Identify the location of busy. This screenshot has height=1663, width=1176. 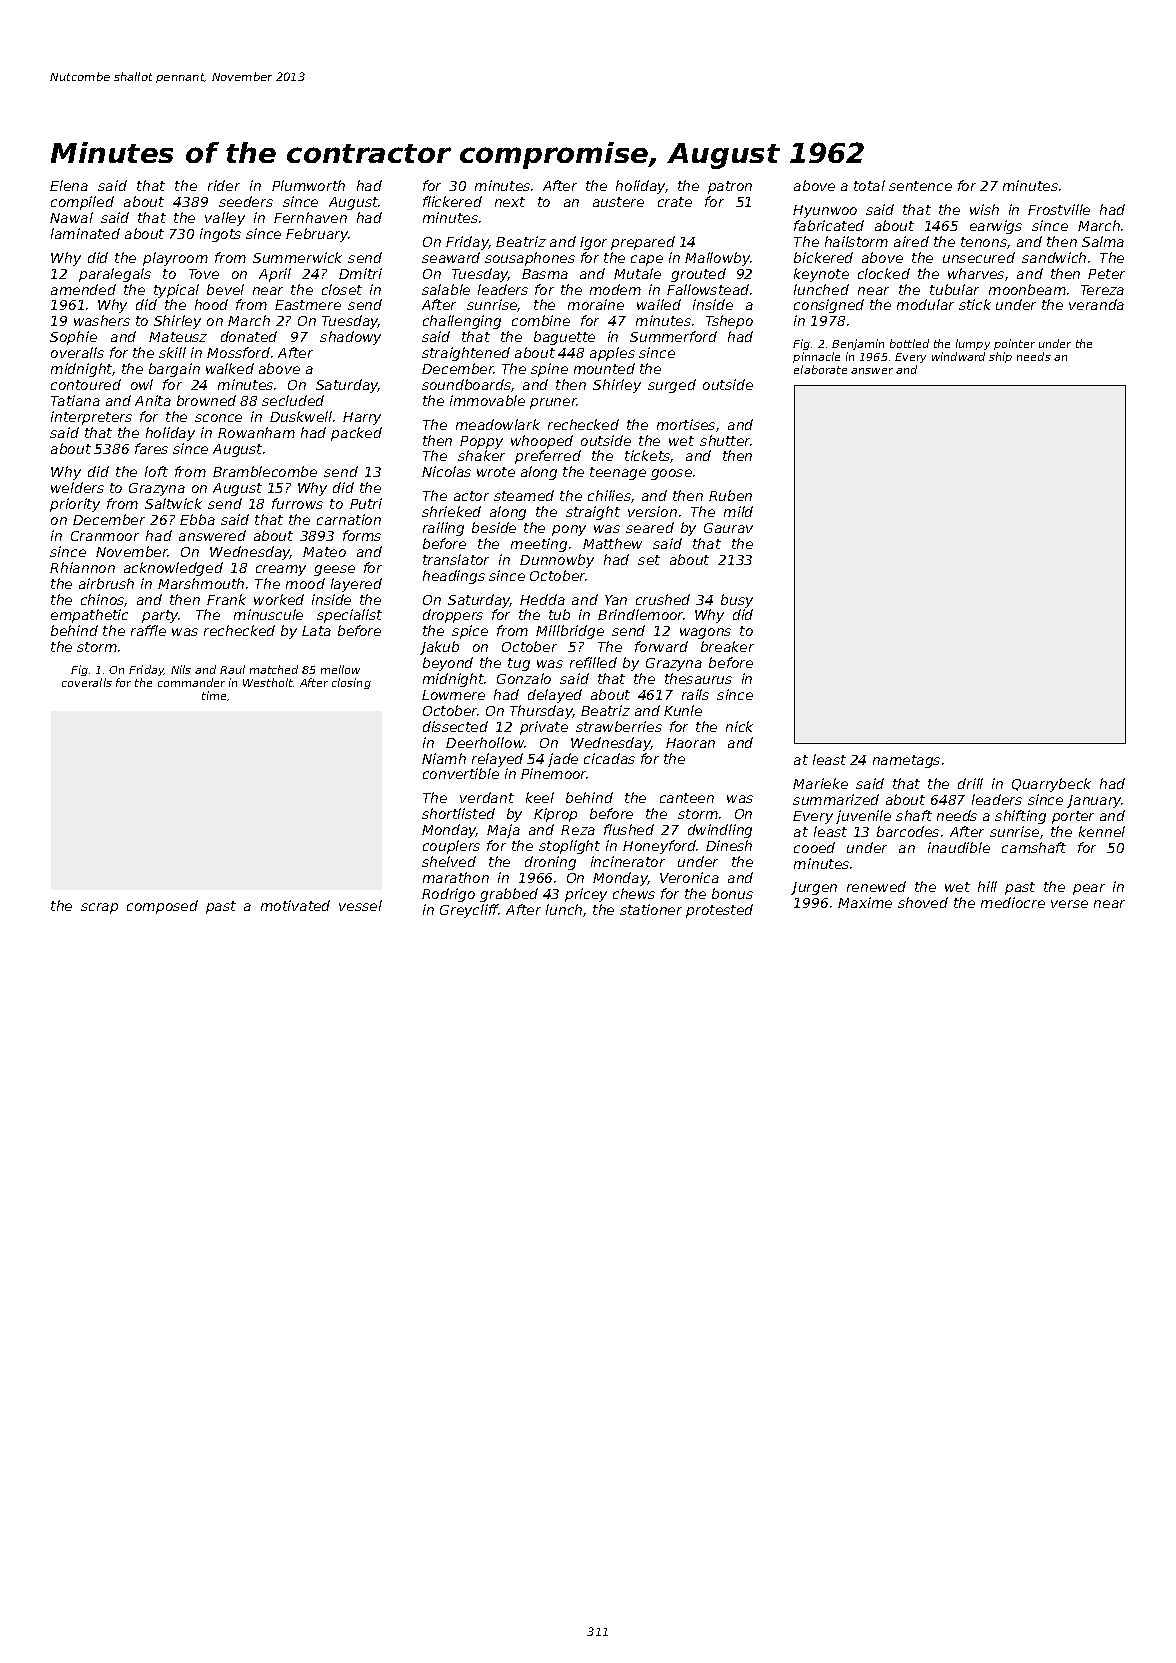
(737, 601).
